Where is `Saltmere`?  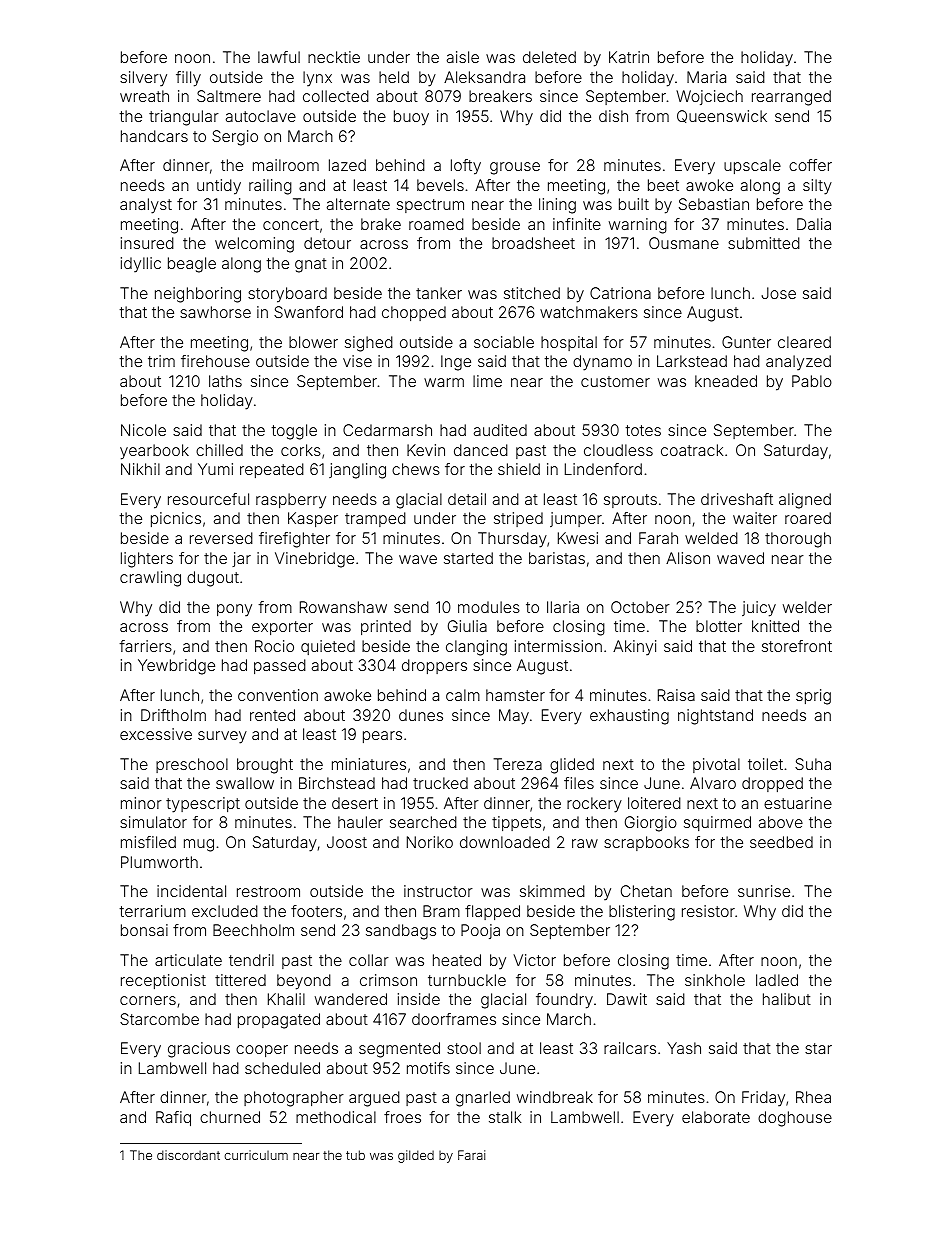 Saltmere is located at coordinates (229, 96).
